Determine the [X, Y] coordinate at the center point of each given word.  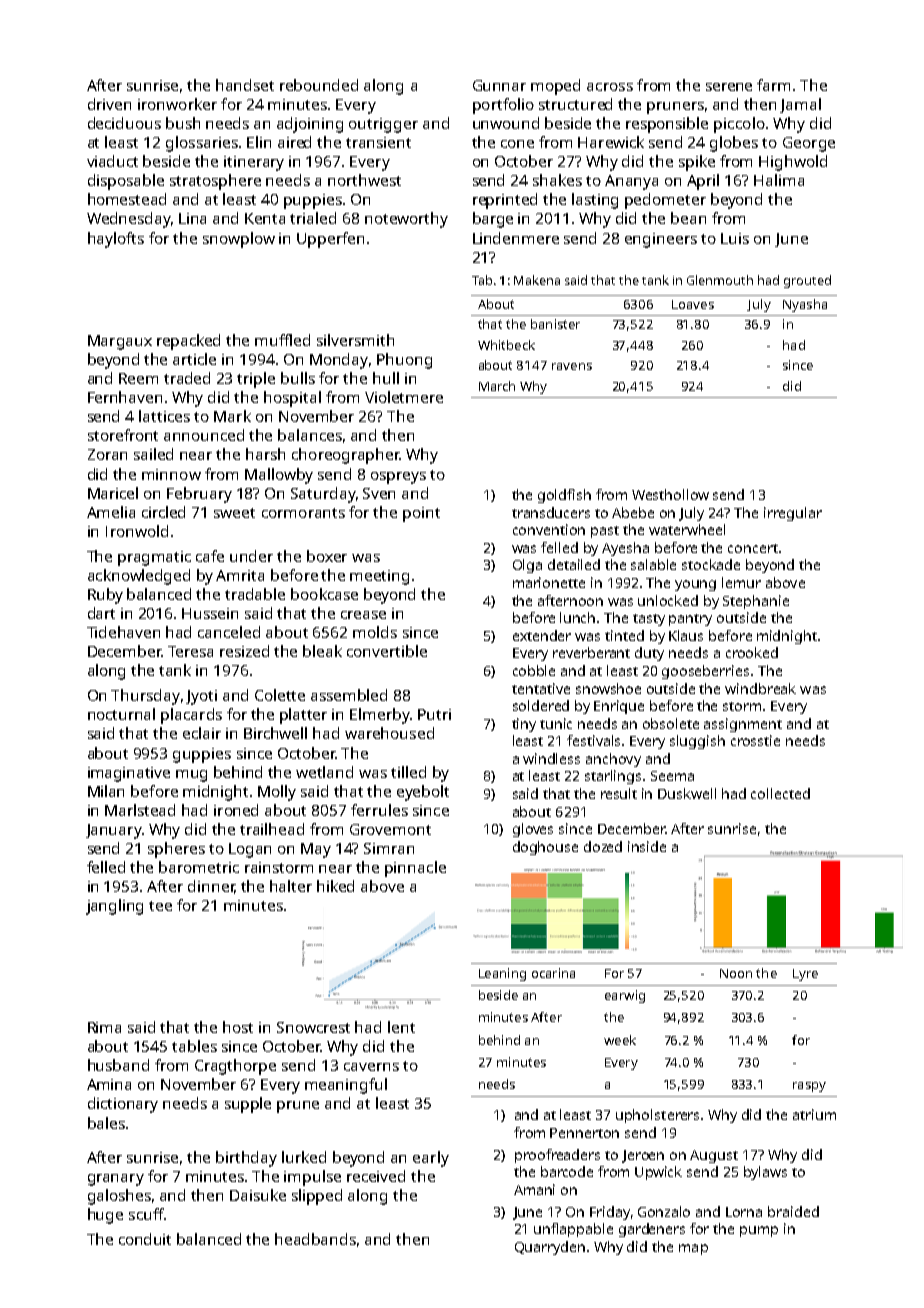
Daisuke [258, 1195]
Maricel [113, 493]
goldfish [564, 496]
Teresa [190, 651]
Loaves [693, 304]
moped [555, 87]
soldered [541, 705]
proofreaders [557, 1156]
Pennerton [584, 1133]
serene [729, 87]
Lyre [805, 975]
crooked [752, 652]
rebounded [319, 85]
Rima [104, 1027]
